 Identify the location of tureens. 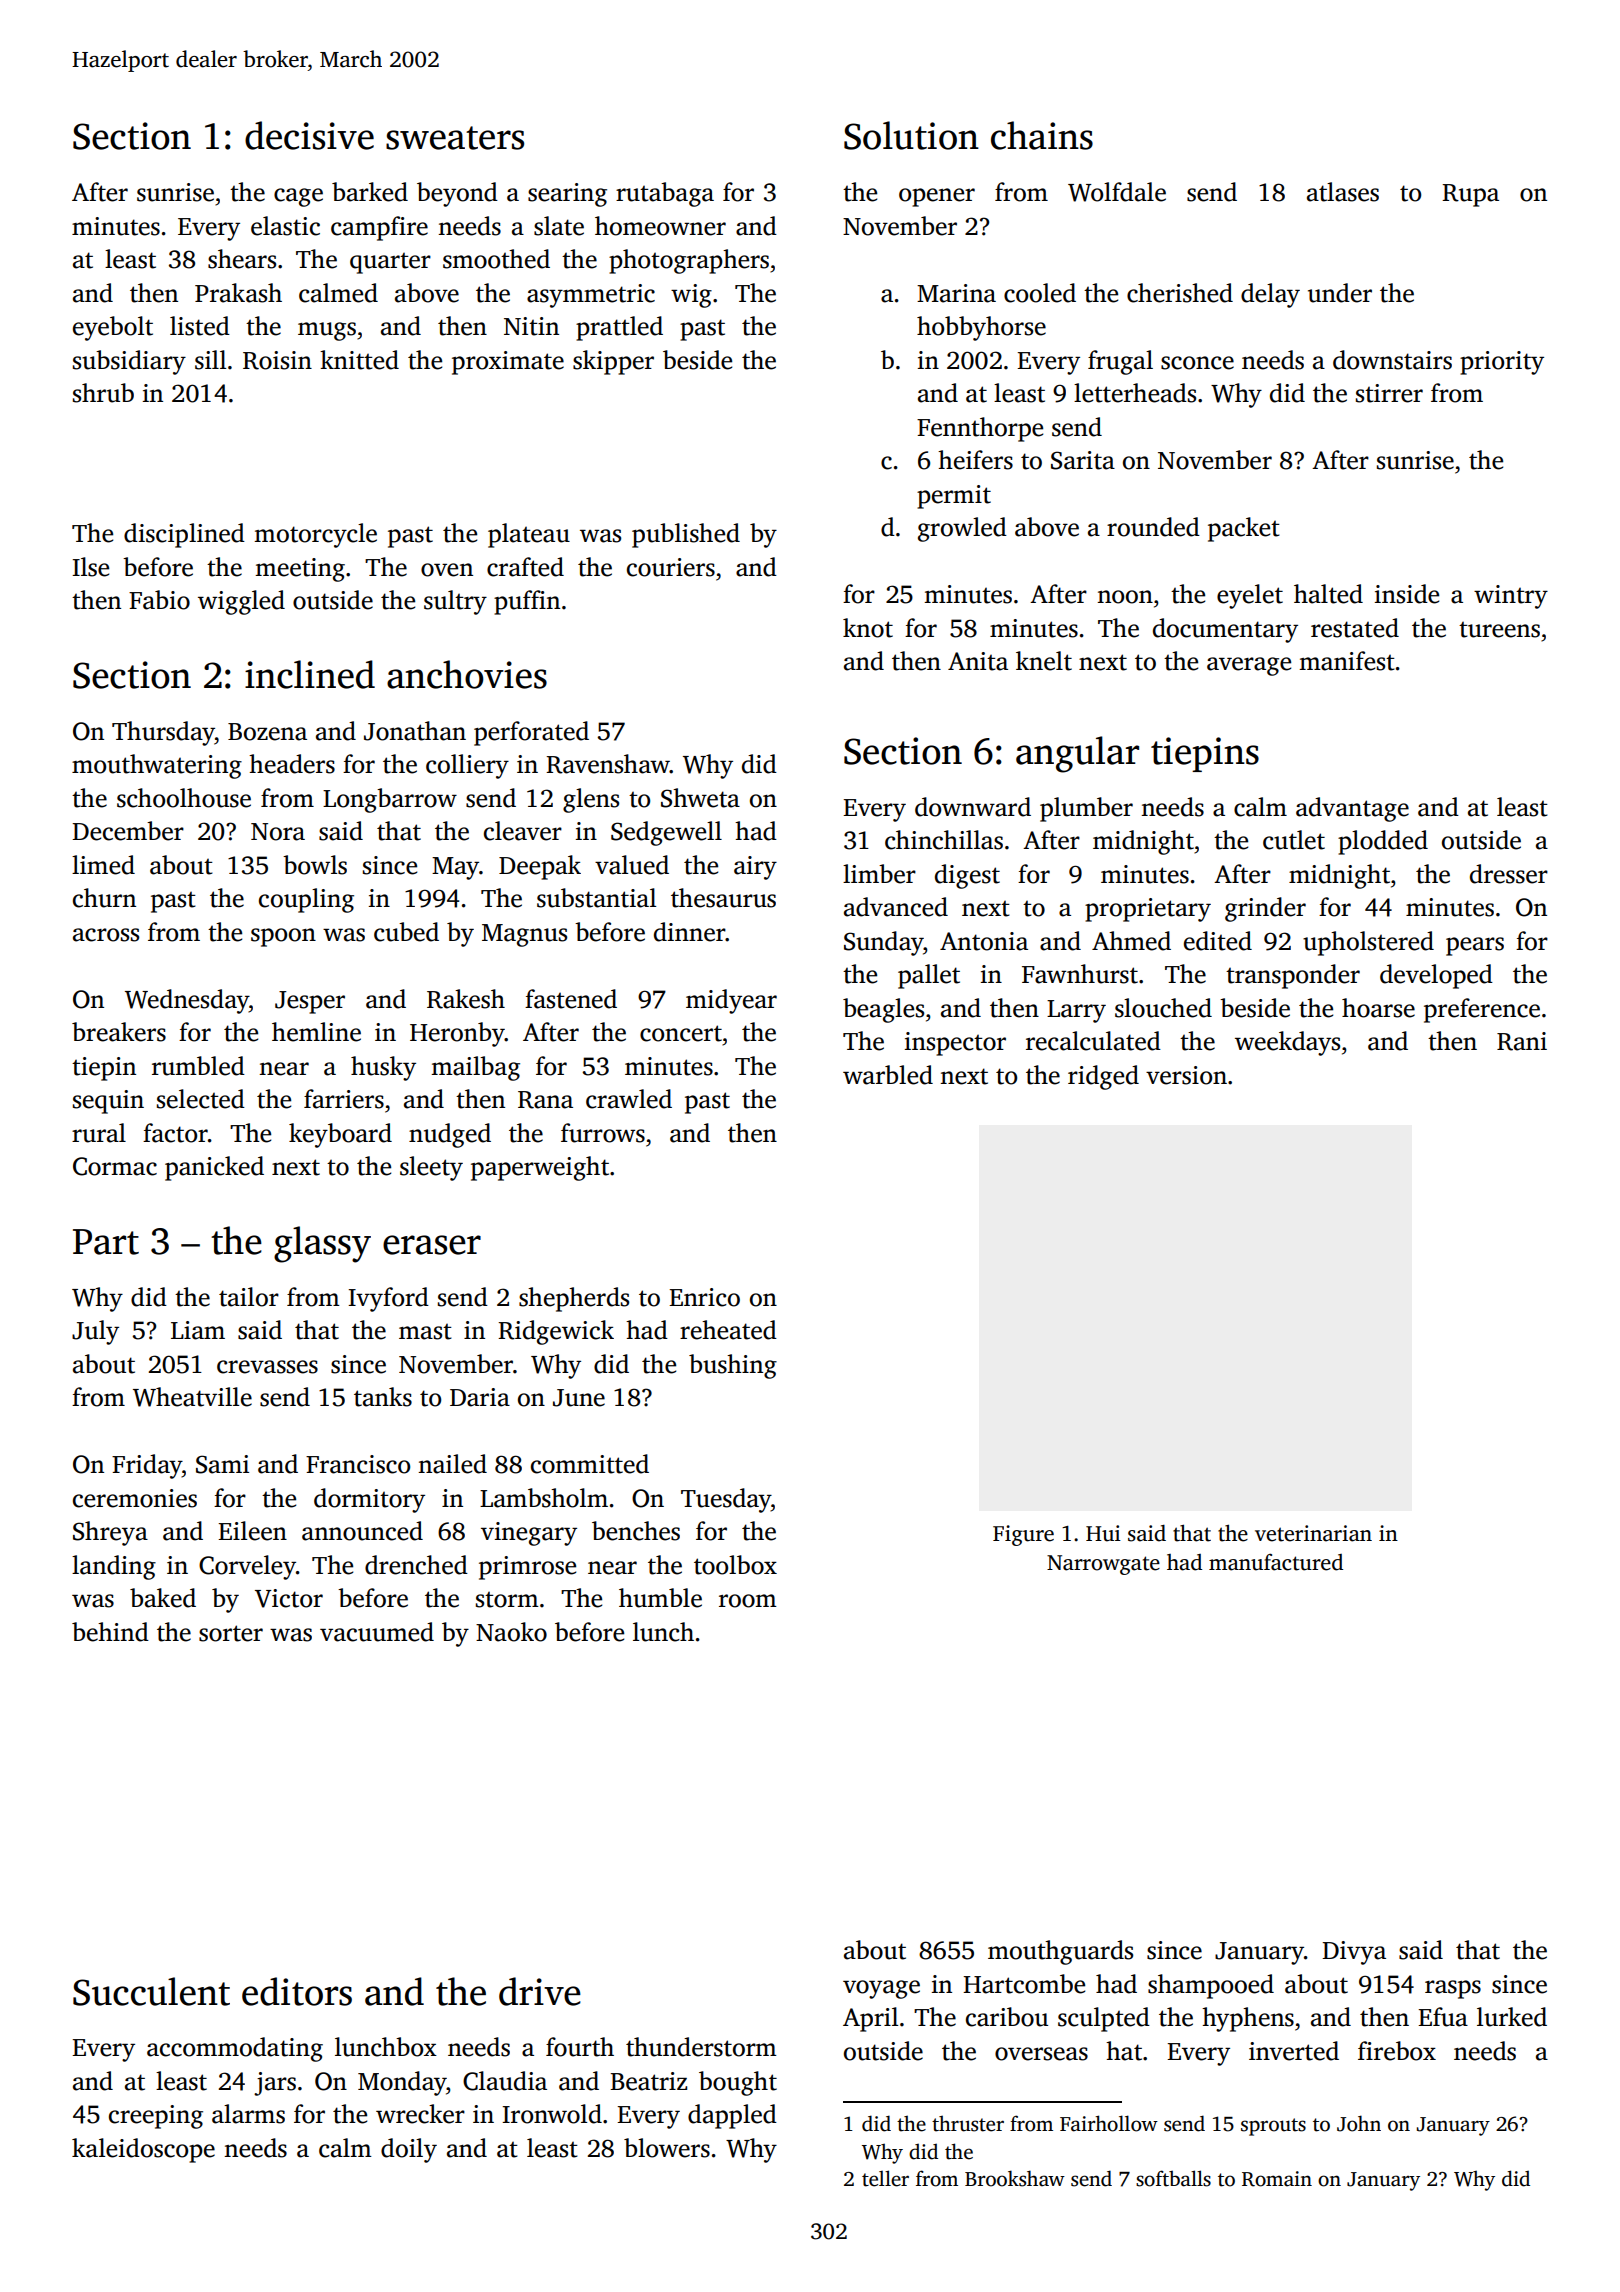
(1499, 630).
